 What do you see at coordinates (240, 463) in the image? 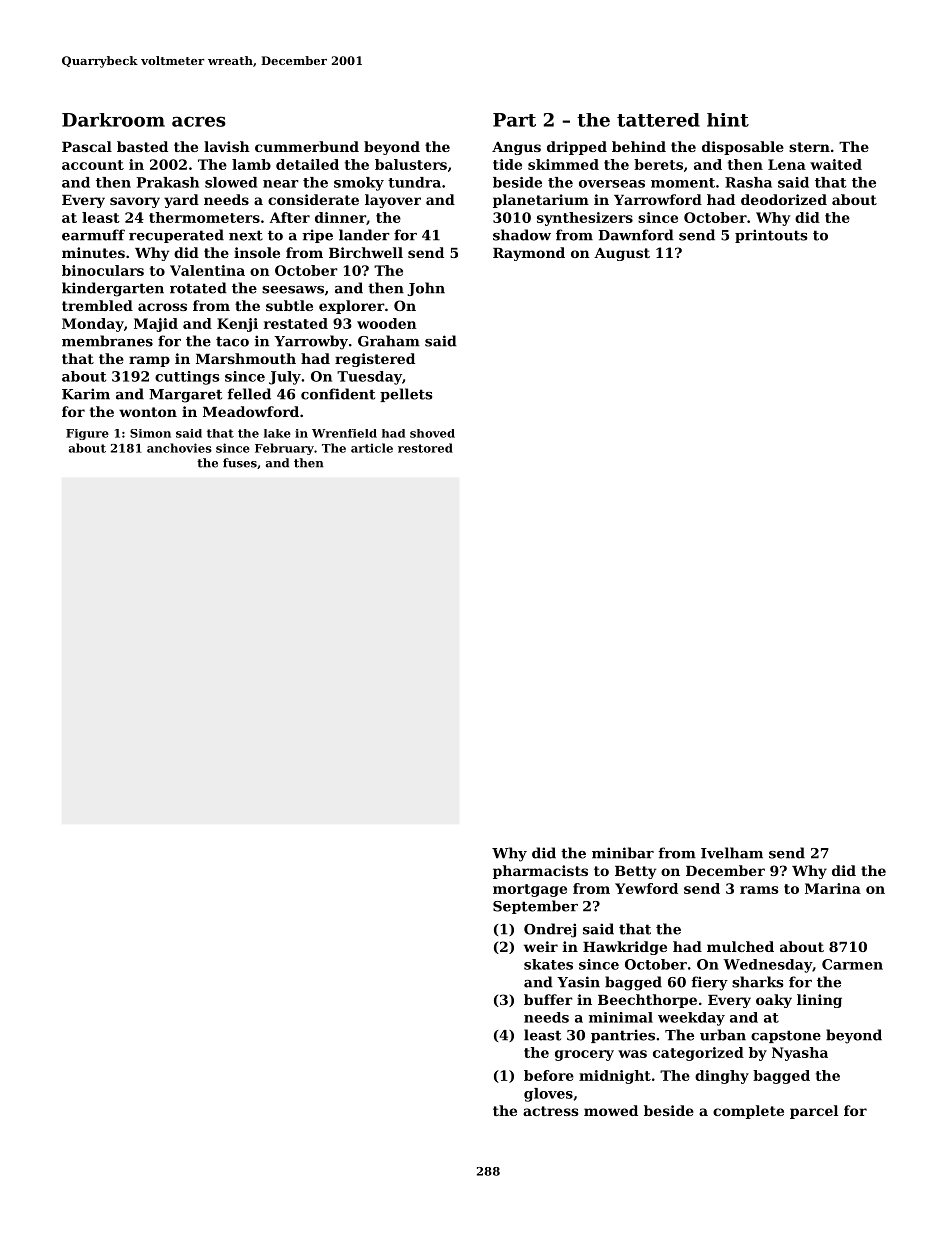
I see `fuses` at bounding box center [240, 463].
